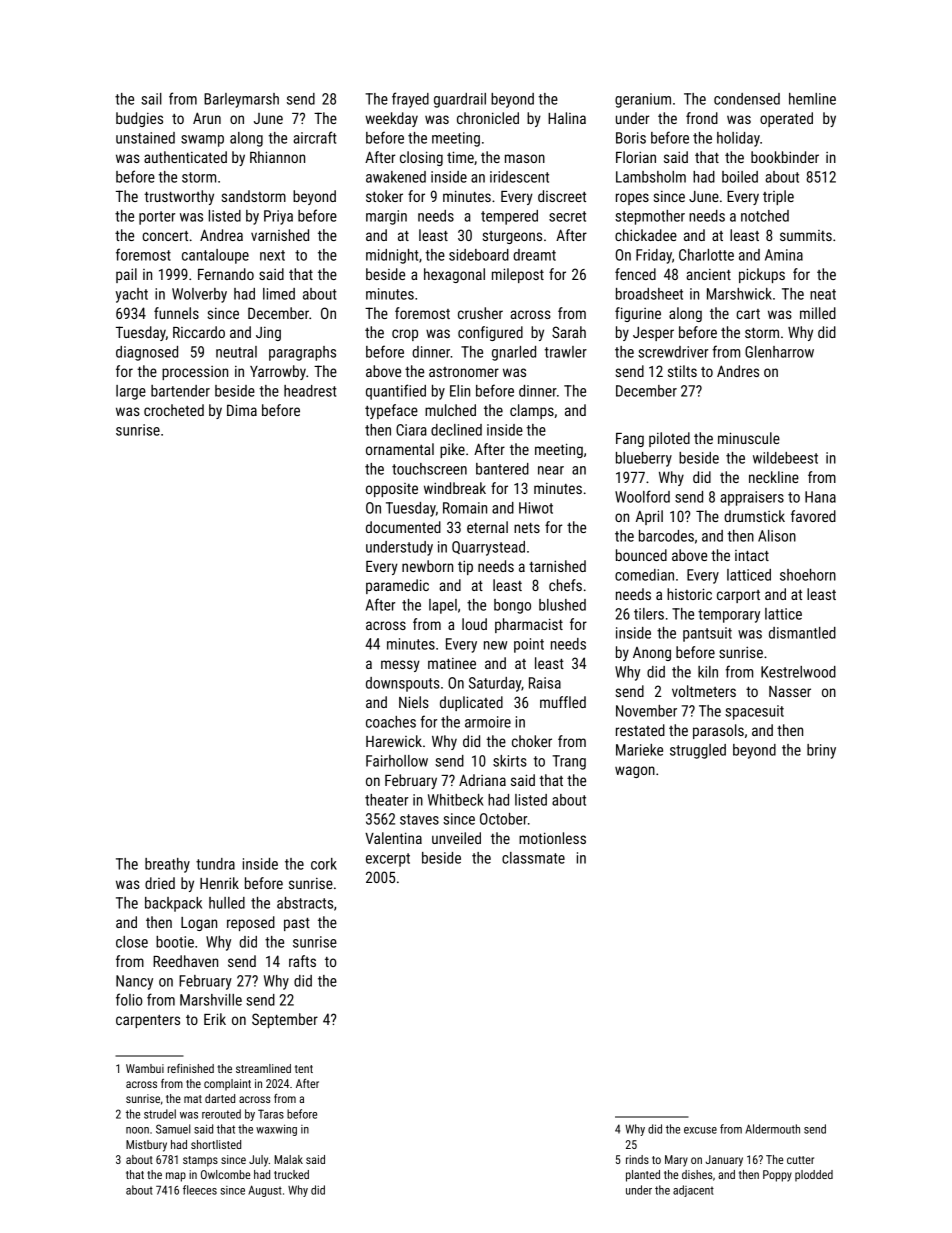  Describe the element at coordinates (392, 490) in the screenshot. I see `opposite` at that location.
